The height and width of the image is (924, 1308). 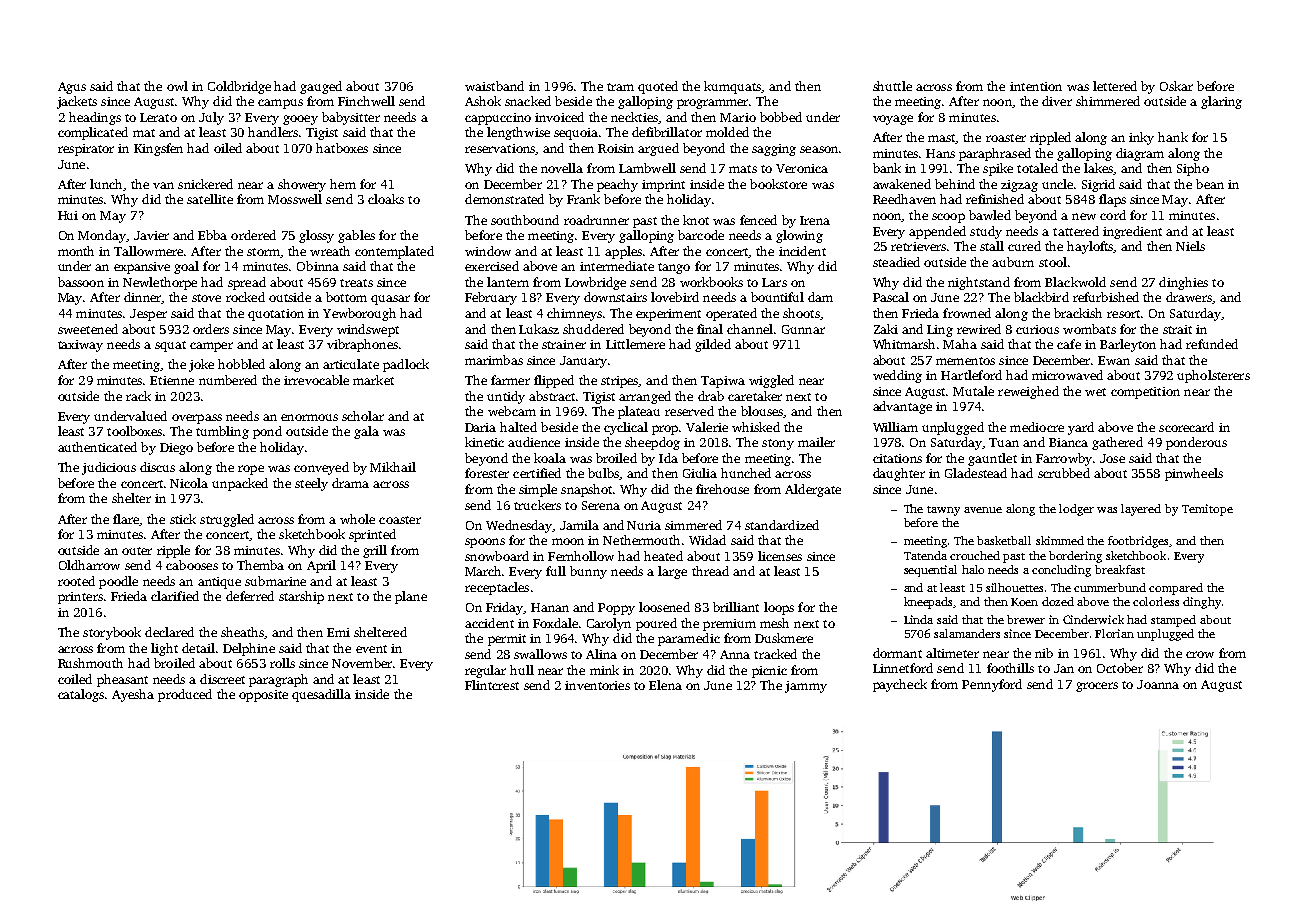 I want to click on waistband, so click(x=494, y=86).
